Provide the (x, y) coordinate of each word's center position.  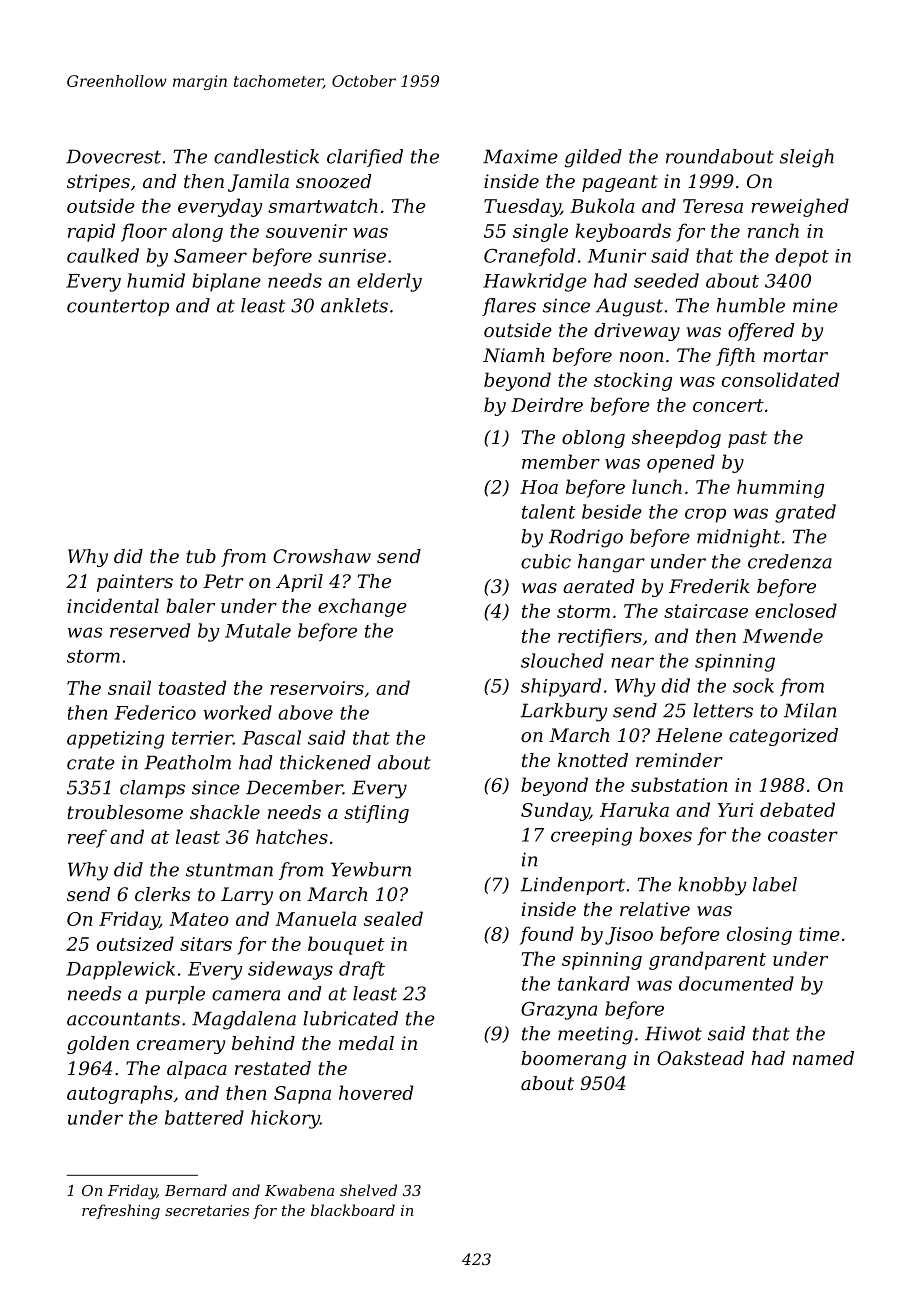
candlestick (266, 156)
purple (175, 995)
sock (753, 685)
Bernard (196, 1190)
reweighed (800, 207)
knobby (712, 886)
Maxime (520, 156)
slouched (562, 660)
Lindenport (572, 886)
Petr (223, 581)
